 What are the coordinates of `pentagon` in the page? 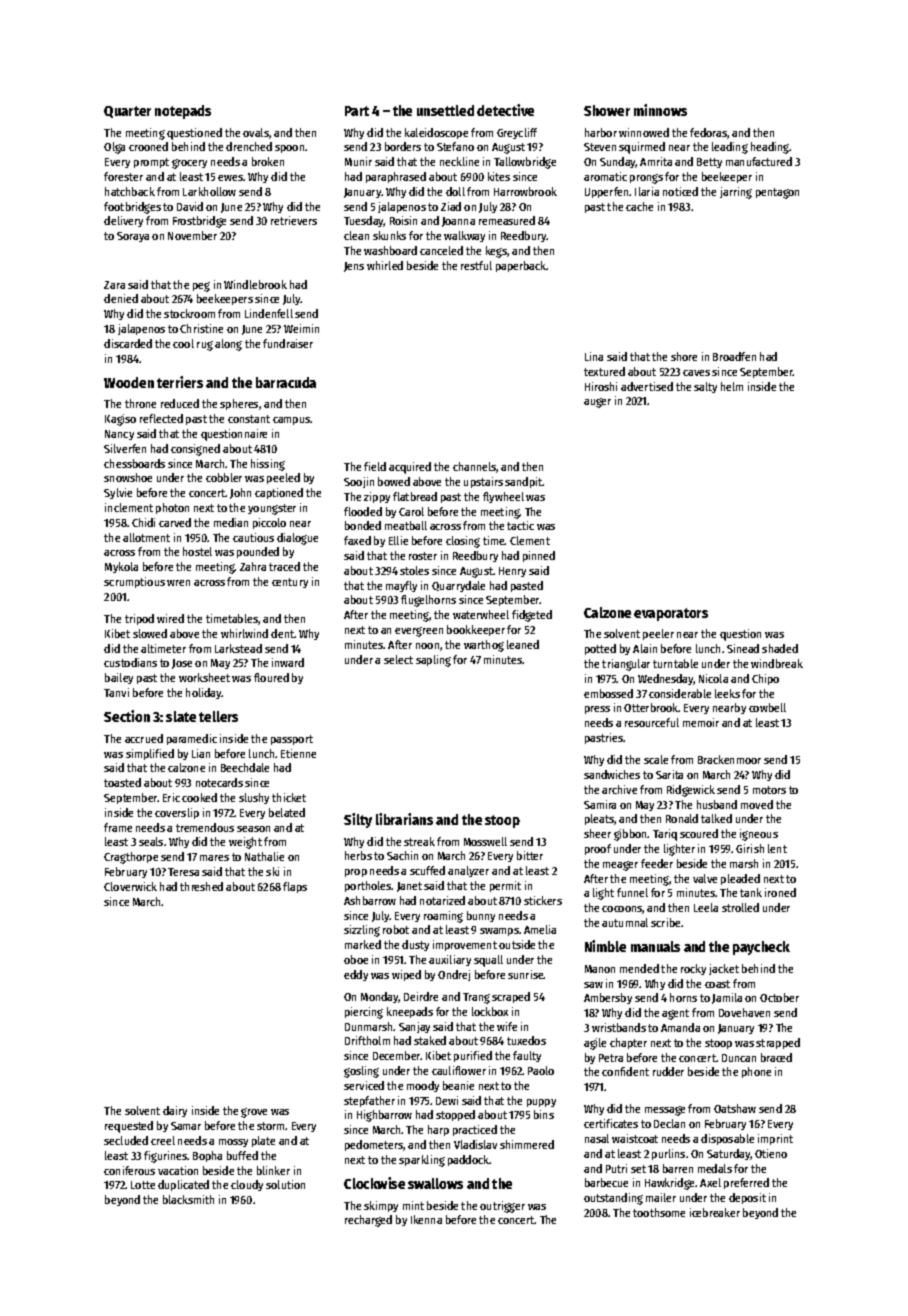 It's located at (777, 193).
